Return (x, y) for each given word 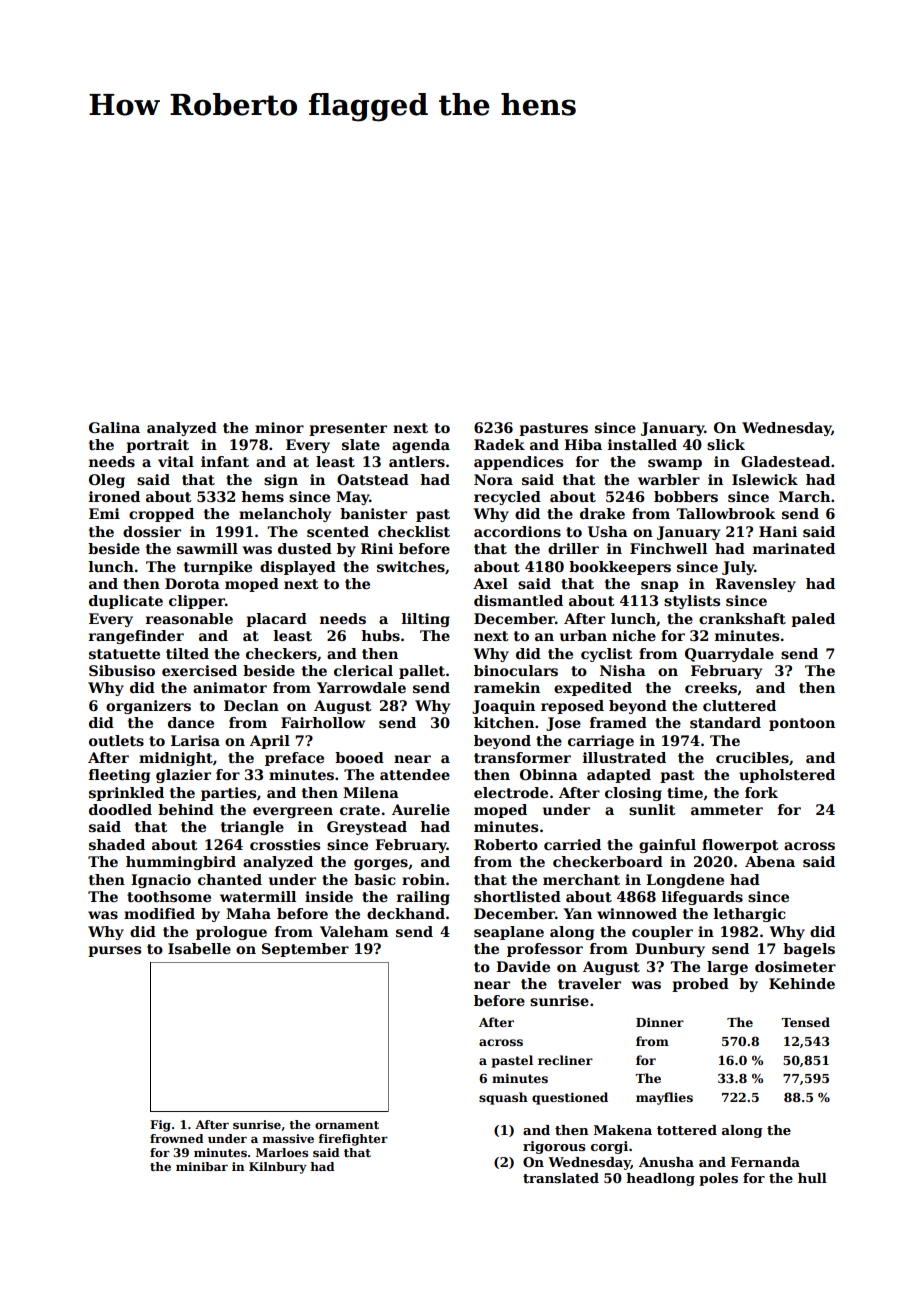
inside (329, 896)
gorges (381, 864)
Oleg (107, 481)
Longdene (685, 881)
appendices (518, 463)
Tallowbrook (725, 513)
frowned (177, 1138)
